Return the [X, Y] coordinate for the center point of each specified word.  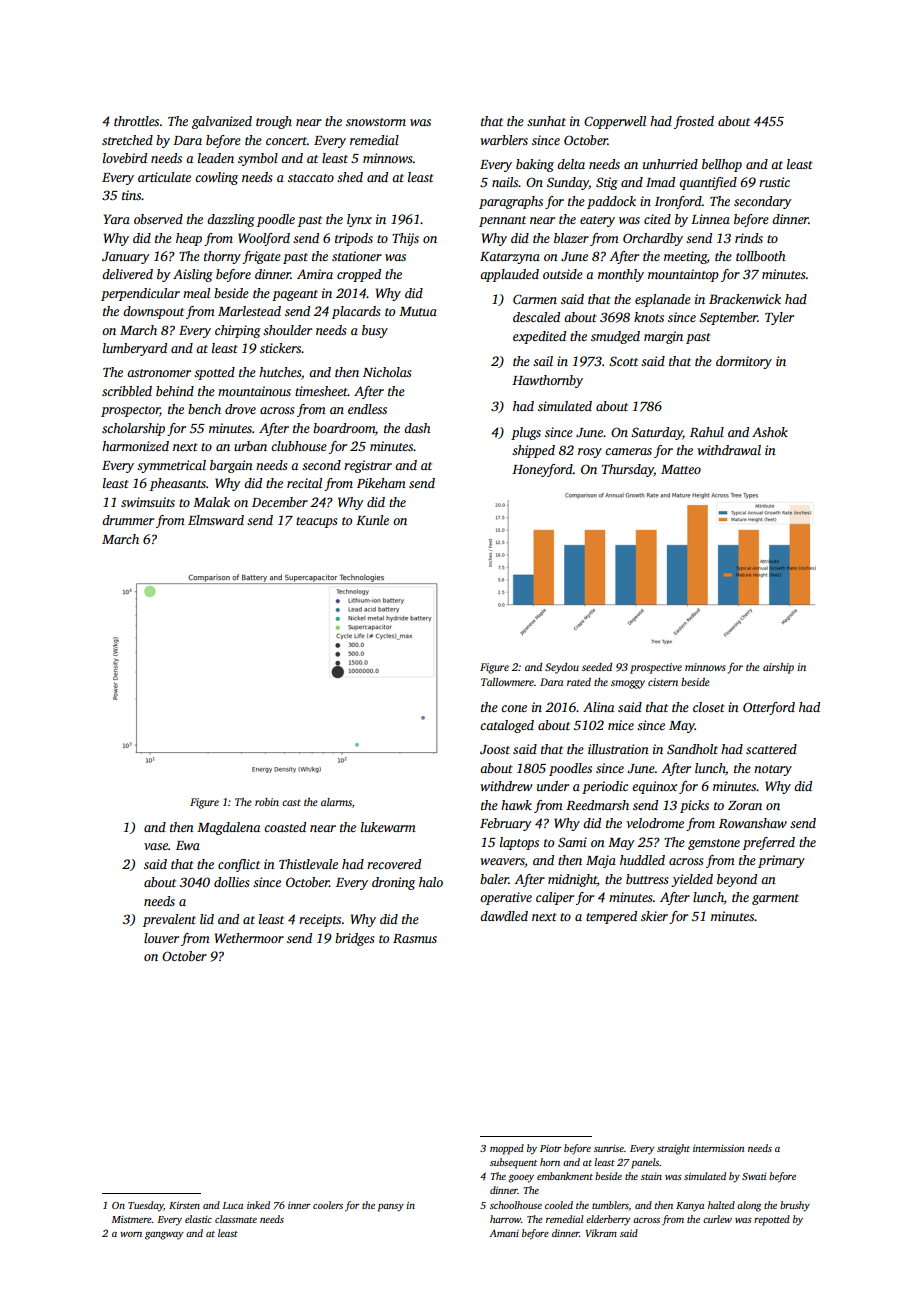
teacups [316, 522]
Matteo [681, 469]
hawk [516, 805]
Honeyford [542, 470]
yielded [692, 880]
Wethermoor [249, 938]
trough [274, 122]
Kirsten [184, 1205]
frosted [694, 122]
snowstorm [376, 122]
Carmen [535, 299]
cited [657, 219]
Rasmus [415, 938]
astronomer [159, 373]
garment [775, 899]
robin [267, 802]
